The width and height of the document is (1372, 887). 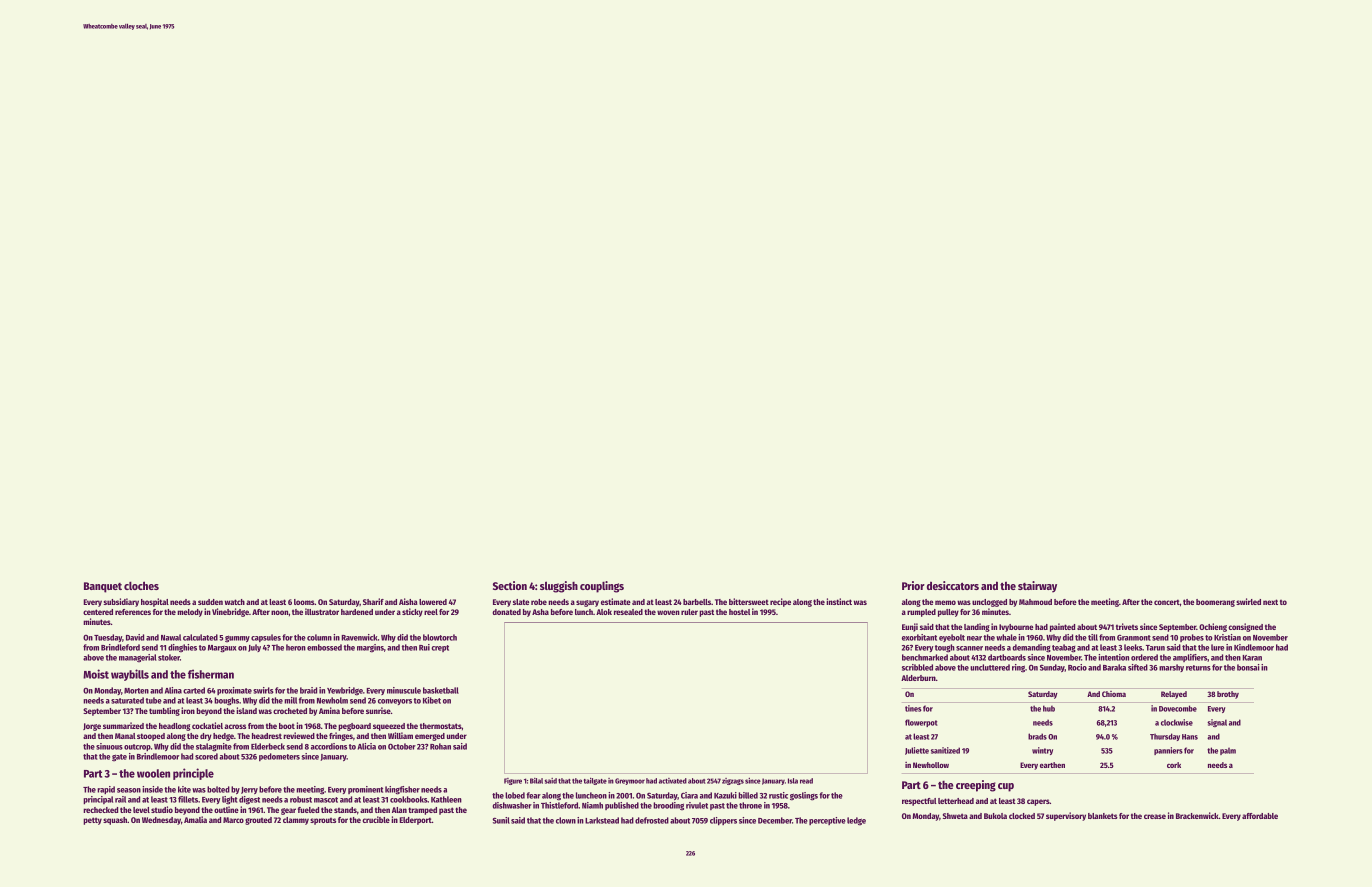 What do you see at coordinates (602, 587) in the document?
I see `couplings` at bounding box center [602, 587].
